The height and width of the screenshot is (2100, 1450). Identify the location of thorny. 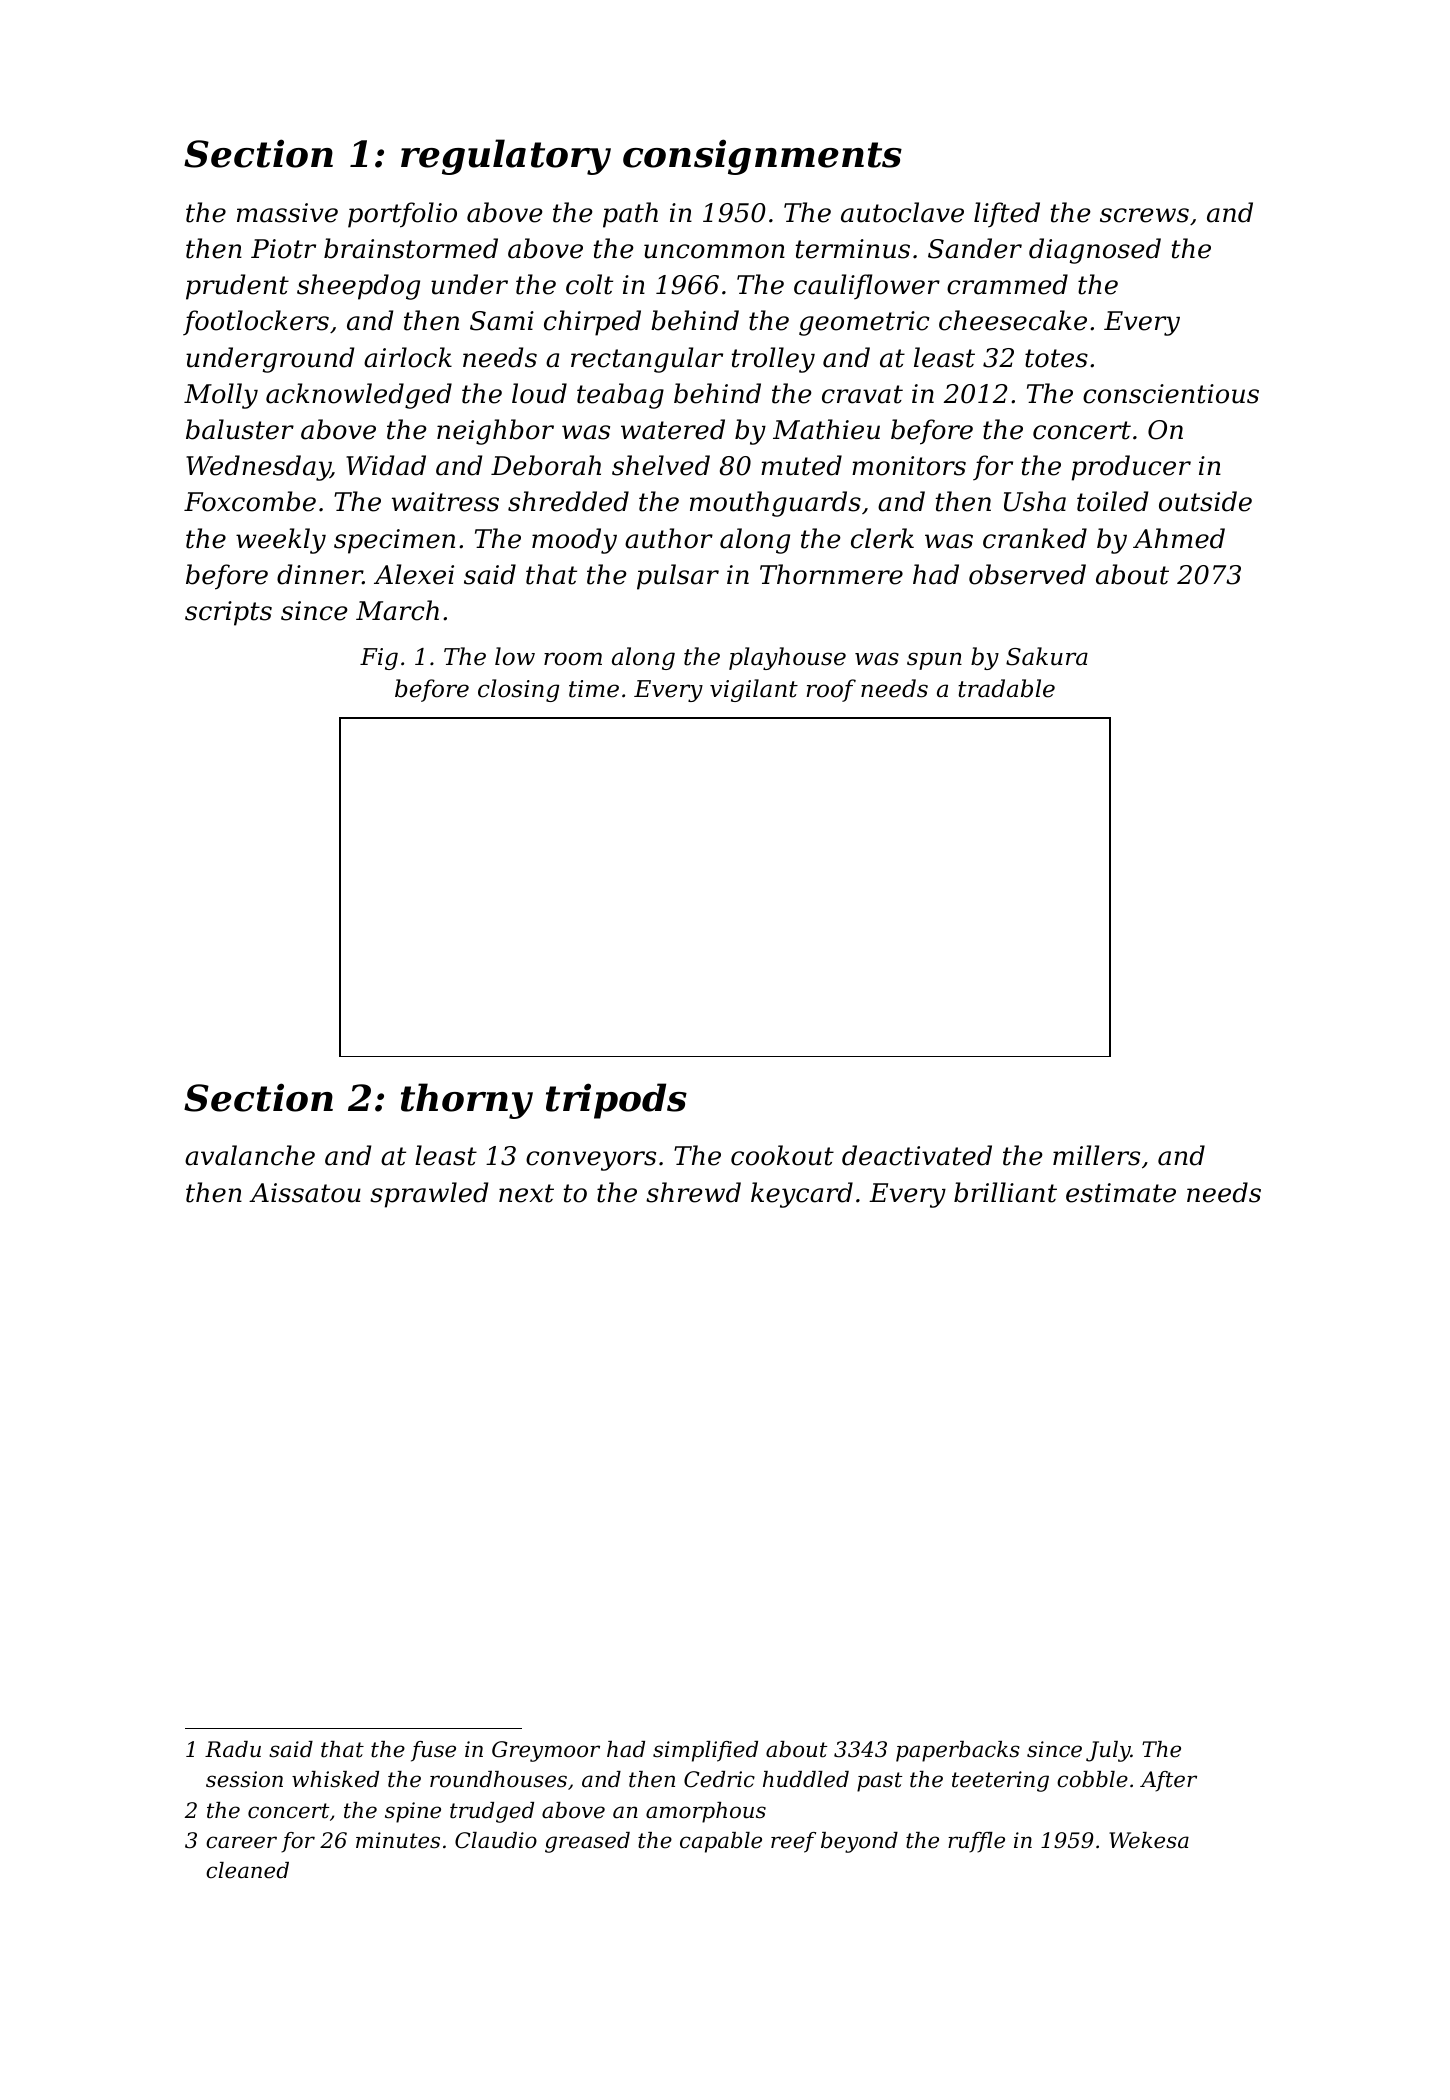
(467, 1101).
